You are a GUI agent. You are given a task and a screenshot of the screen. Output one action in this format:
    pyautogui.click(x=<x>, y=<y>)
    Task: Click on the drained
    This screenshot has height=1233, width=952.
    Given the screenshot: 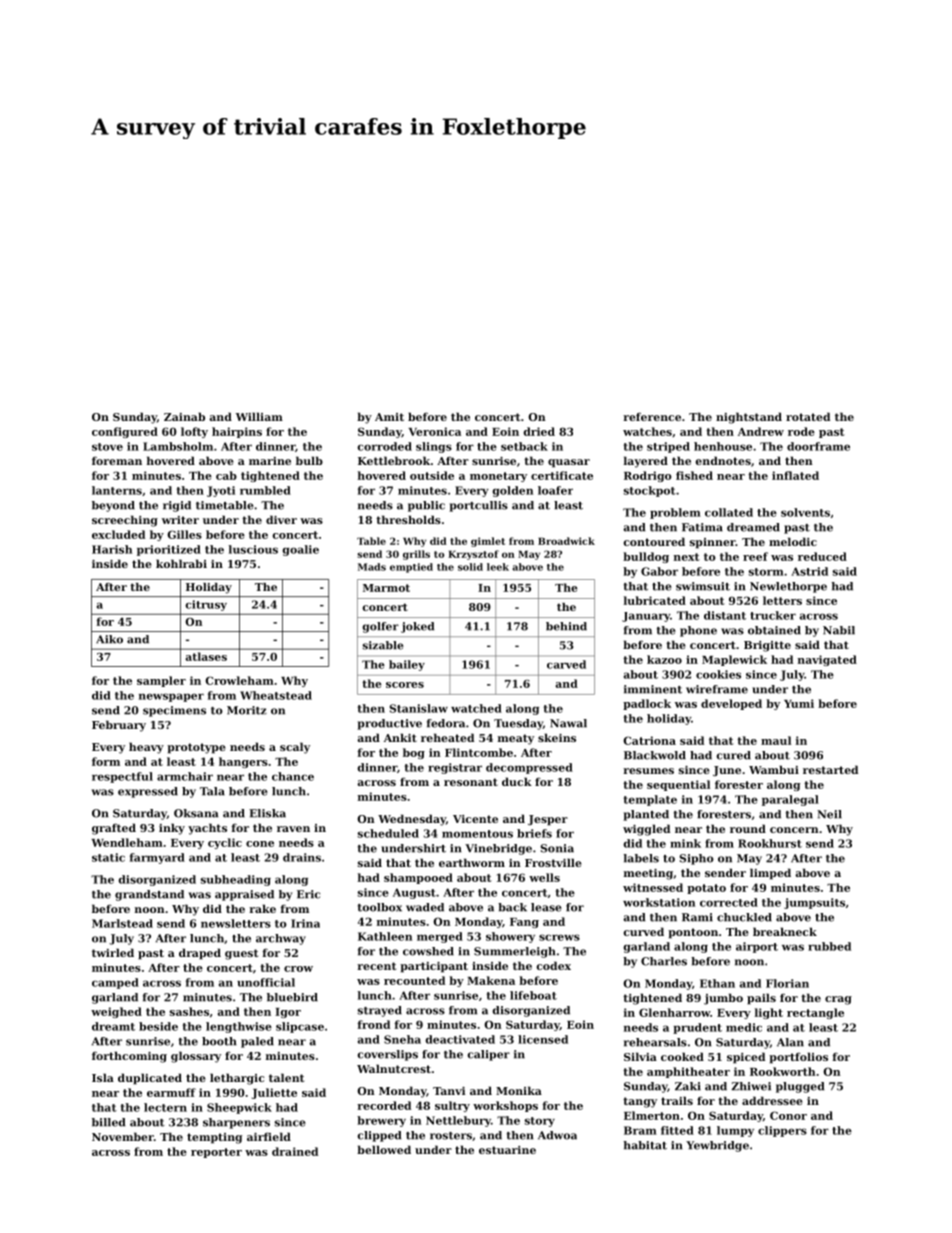 What is the action you would take?
    pyautogui.click(x=295, y=1151)
